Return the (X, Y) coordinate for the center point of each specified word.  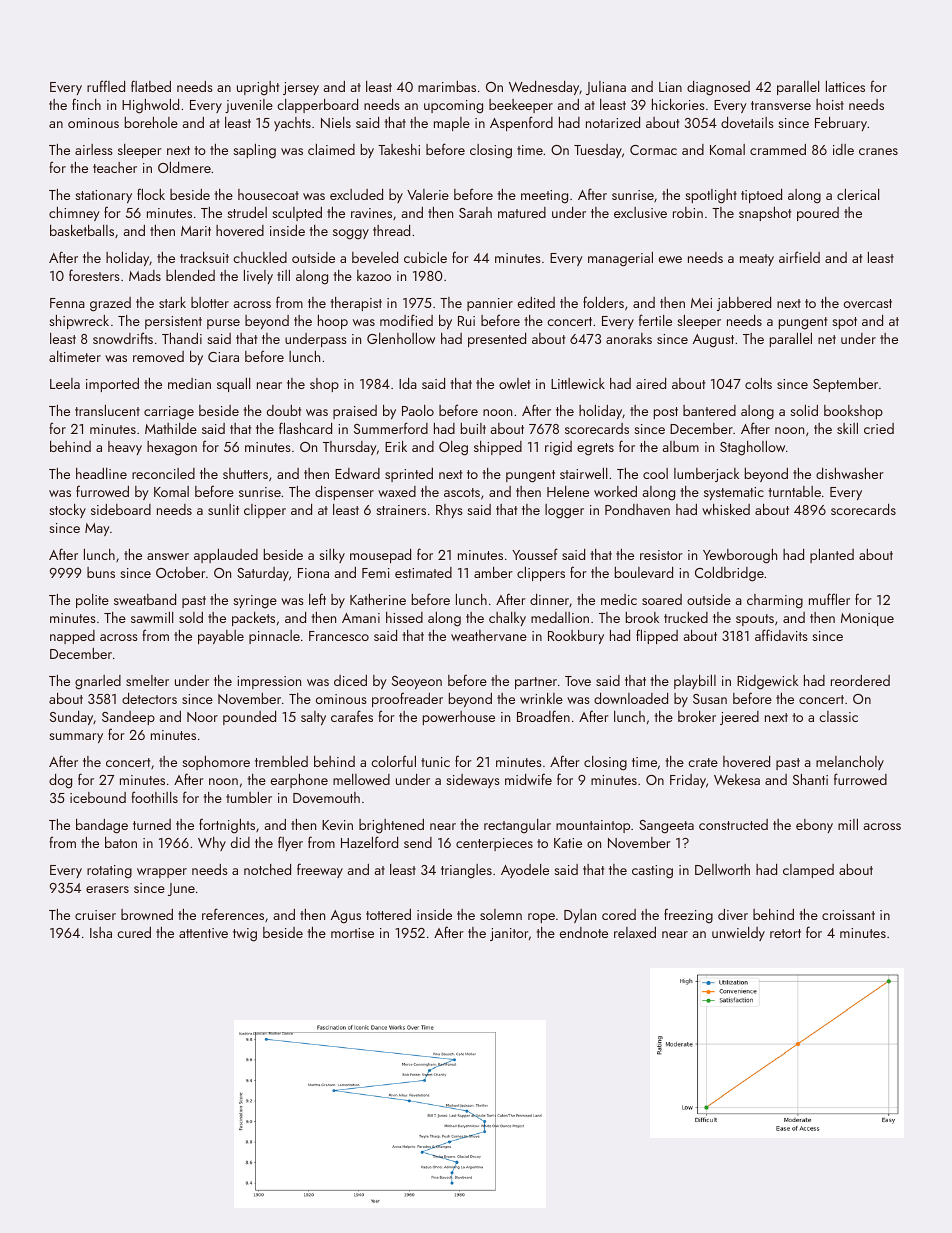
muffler (829, 599)
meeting (544, 197)
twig (245, 935)
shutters (245, 473)
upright (258, 88)
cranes (878, 151)
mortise (352, 933)
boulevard (644, 572)
